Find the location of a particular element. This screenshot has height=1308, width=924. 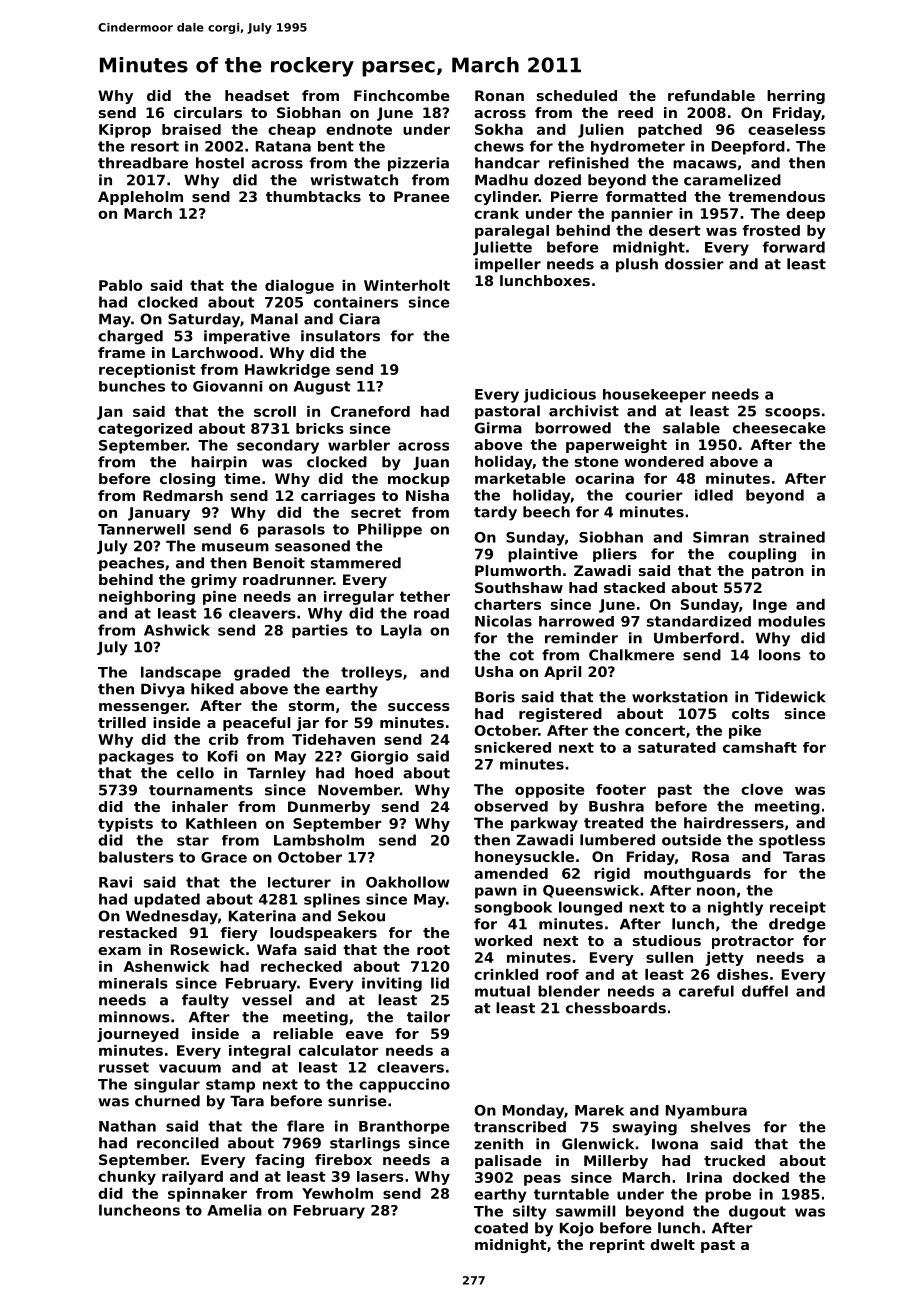

chunky is located at coordinates (127, 1178).
